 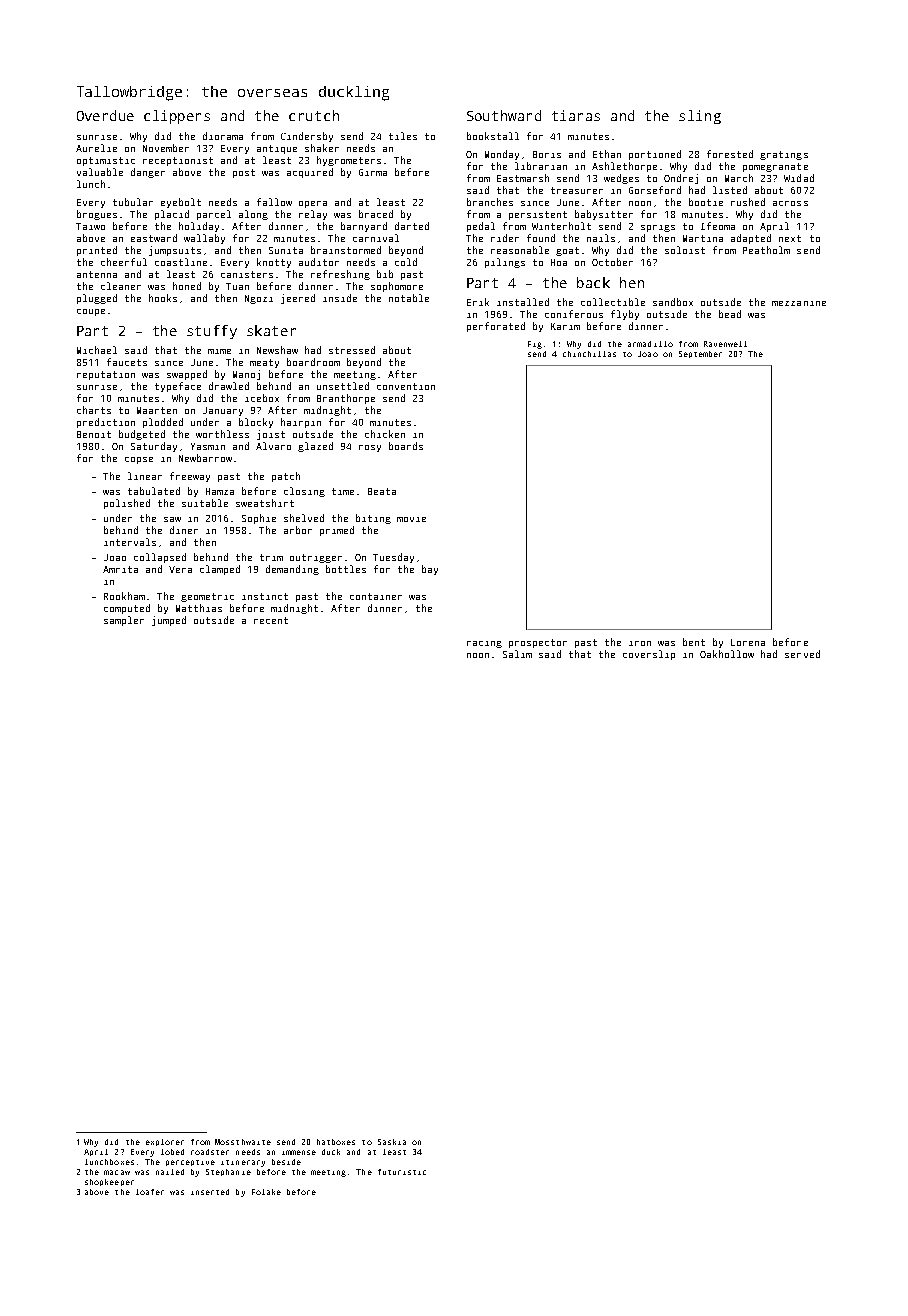 What do you see at coordinates (160, 558) in the screenshot?
I see `collapsed` at bounding box center [160, 558].
